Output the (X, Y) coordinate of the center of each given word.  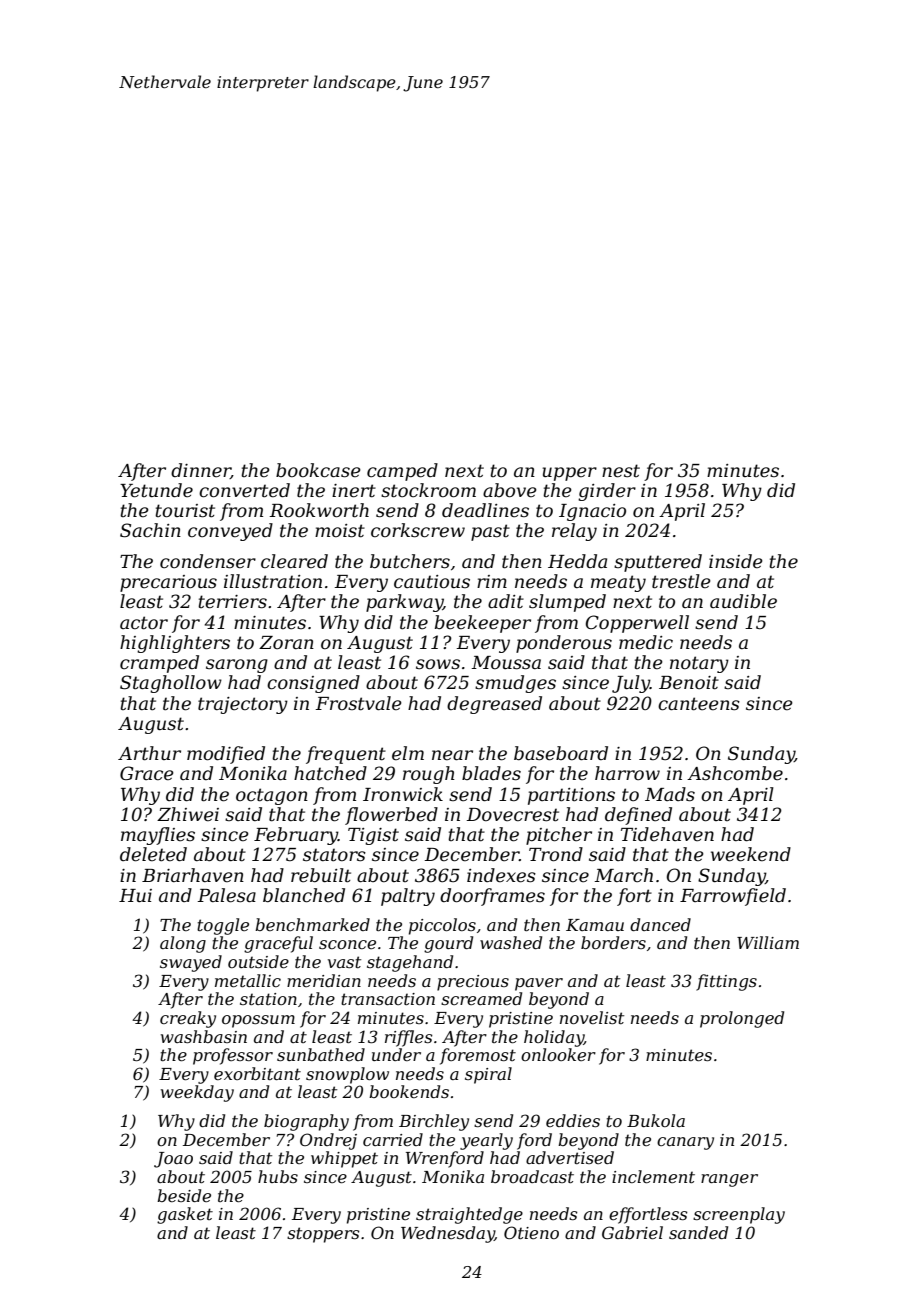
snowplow (347, 1075)
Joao (173, 1160)
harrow (627, 773)
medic (646, 642)
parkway (404, 603)
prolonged (742, 1019)
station (268, 999)
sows (438, 664)
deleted (153, 854)
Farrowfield (733, 897)
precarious (168, 583)
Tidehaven (667, 834)
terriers (232, 602)
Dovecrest (512, 815)
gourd (448, 944)
